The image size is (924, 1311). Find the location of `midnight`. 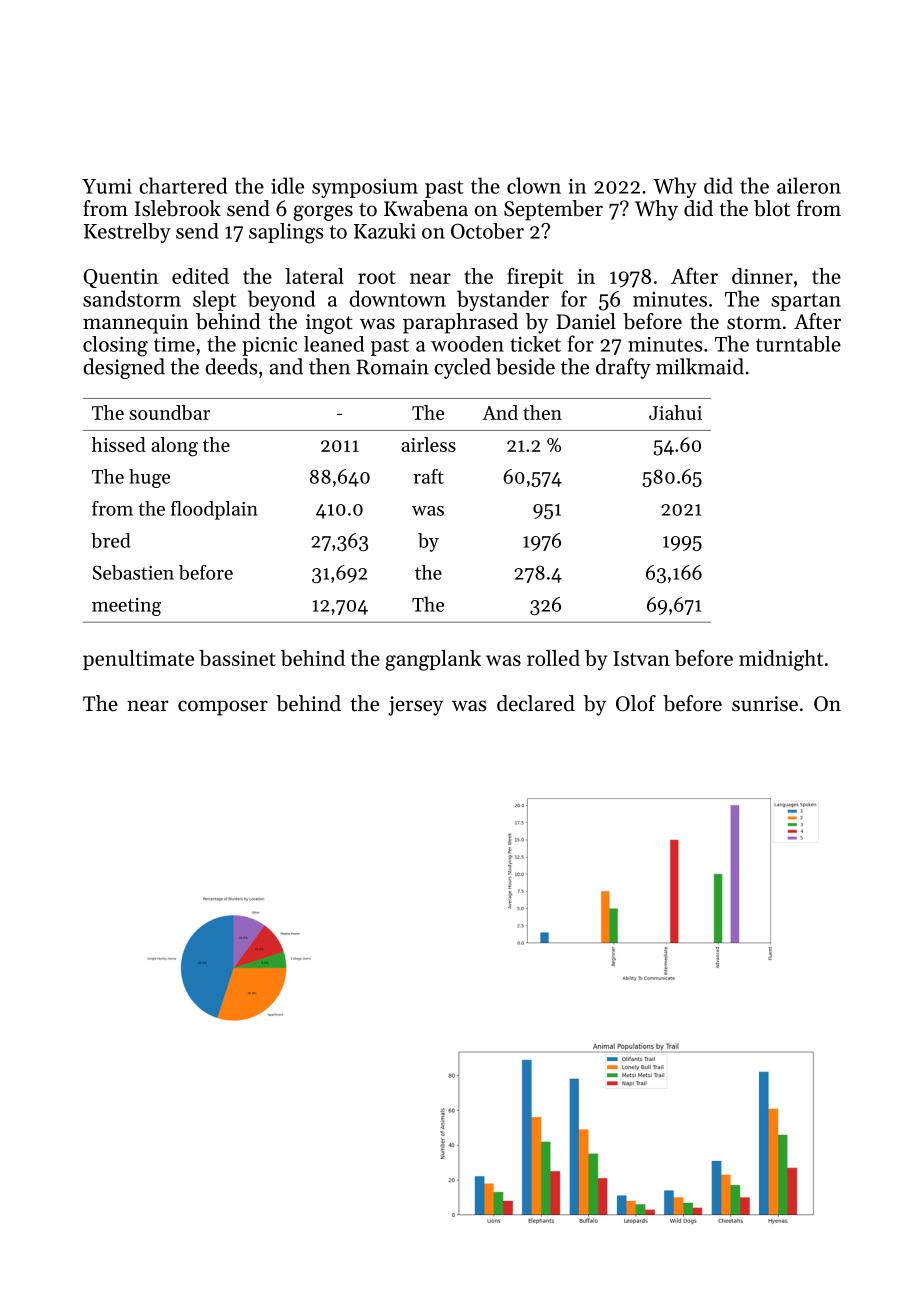

midnight is located at coordinates (781, 660).
